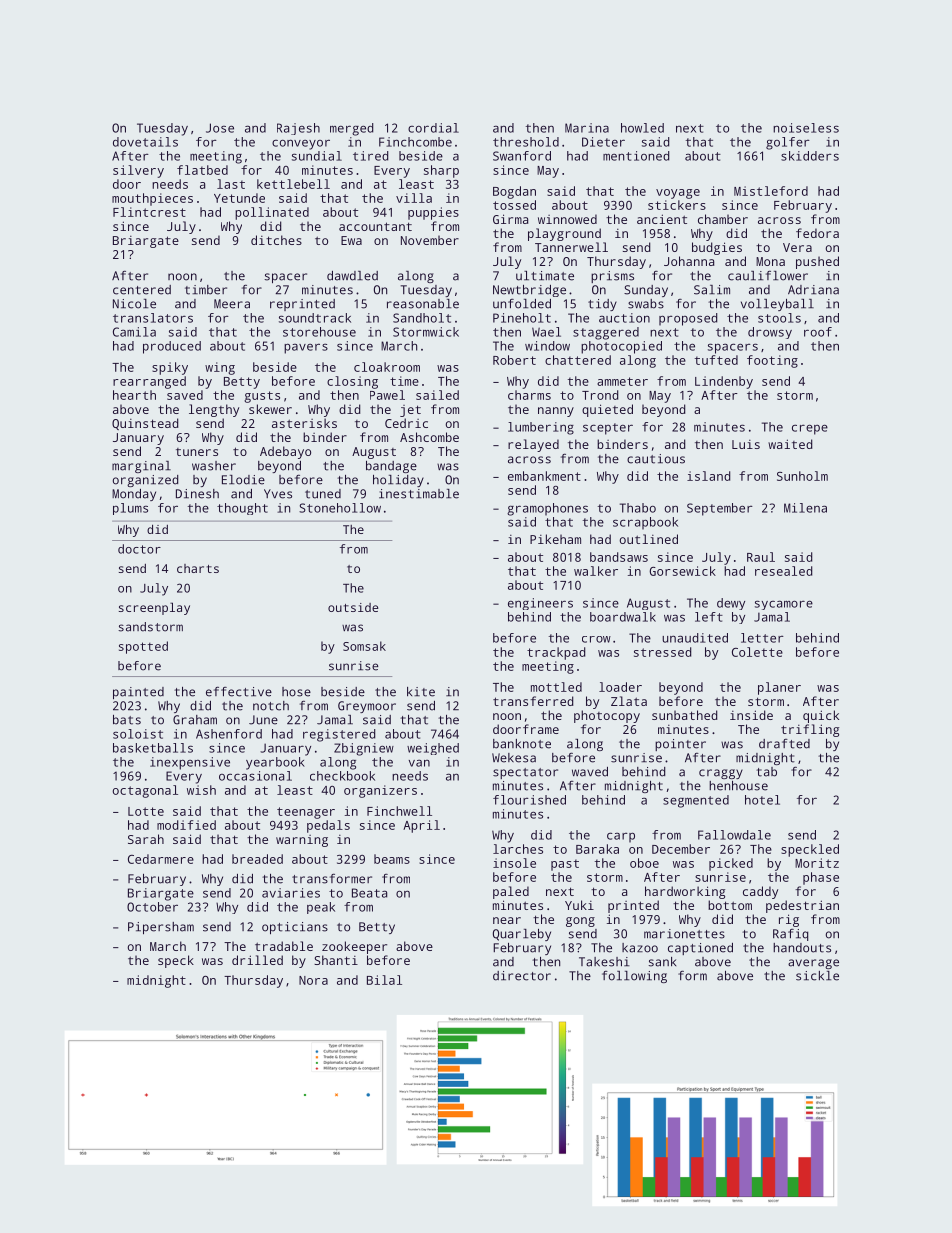  Describe the element at coordinates (544, 476) in the screenshot. I see `embankment` at that location.
